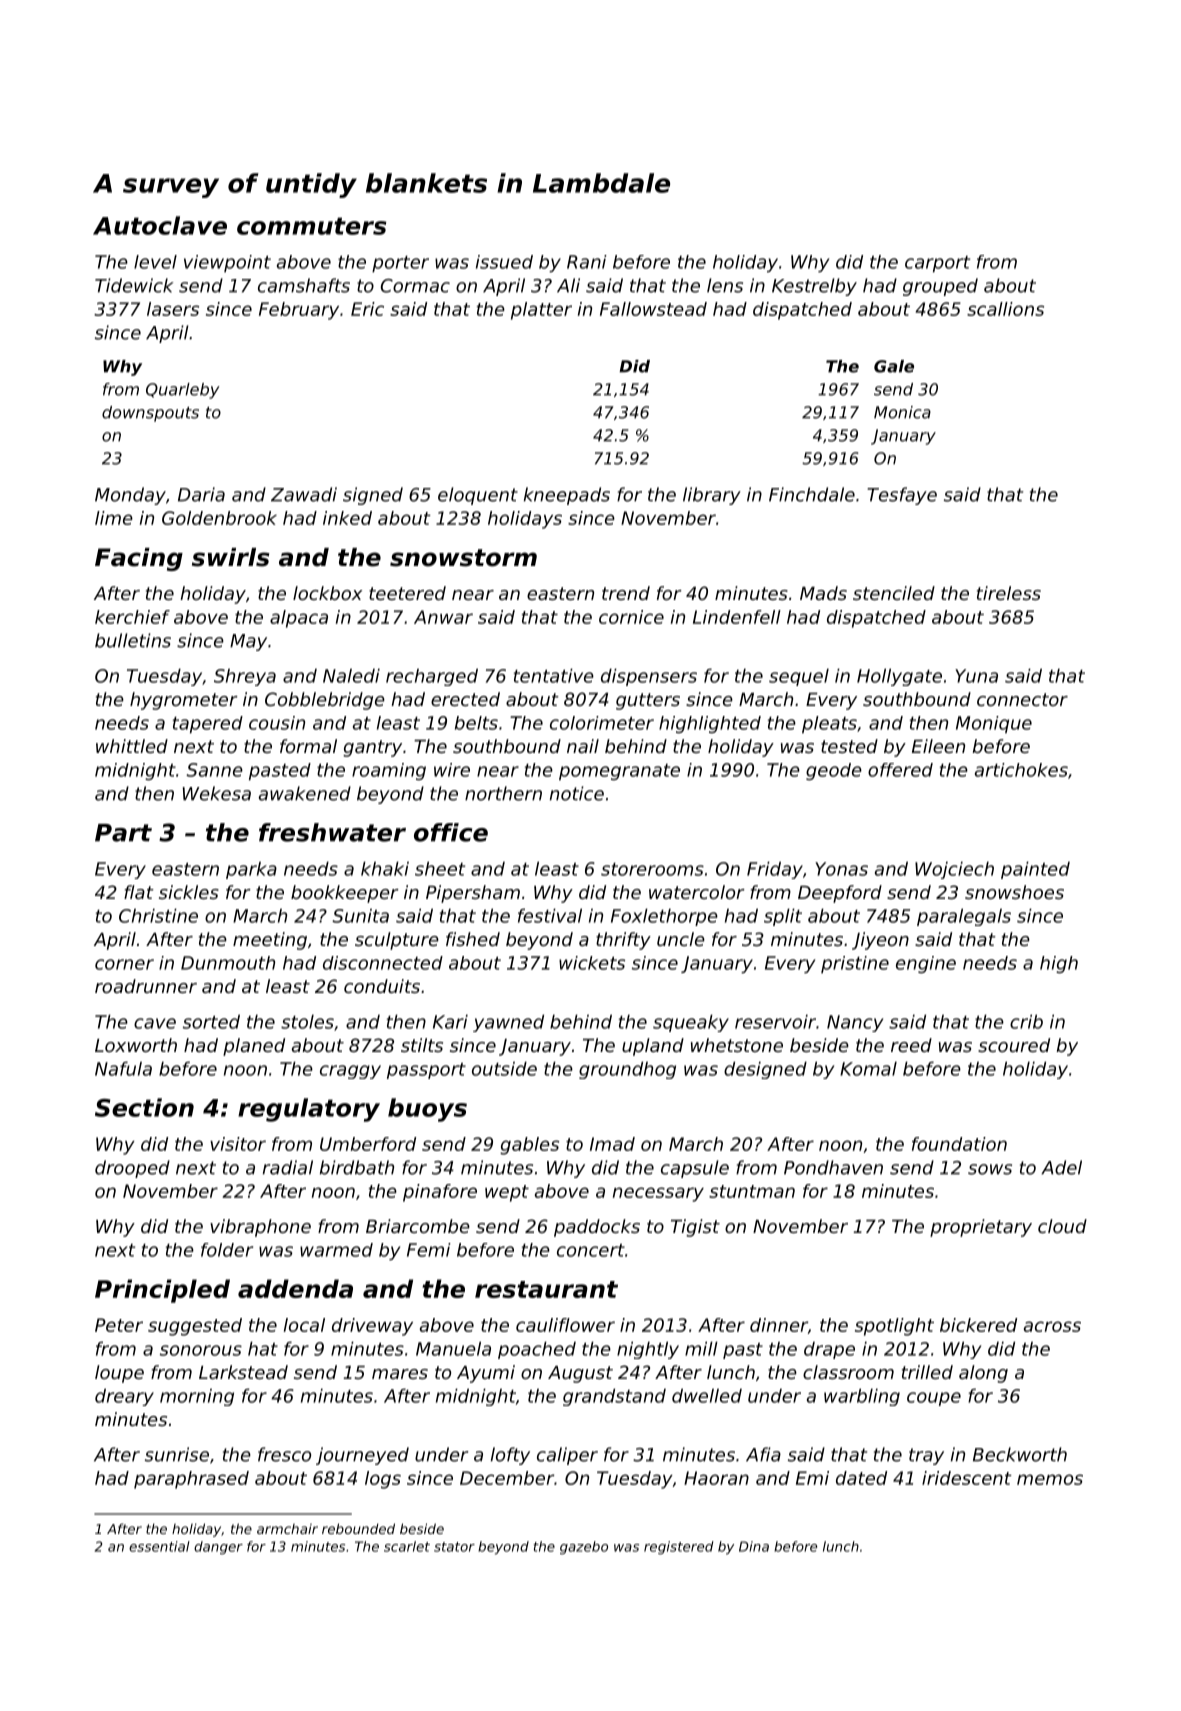 The width and height of the screenshot is (1181, 1711). Describe the element at coordinates (627, 1070) in the screenshot. I see `groundhog` at that location.
